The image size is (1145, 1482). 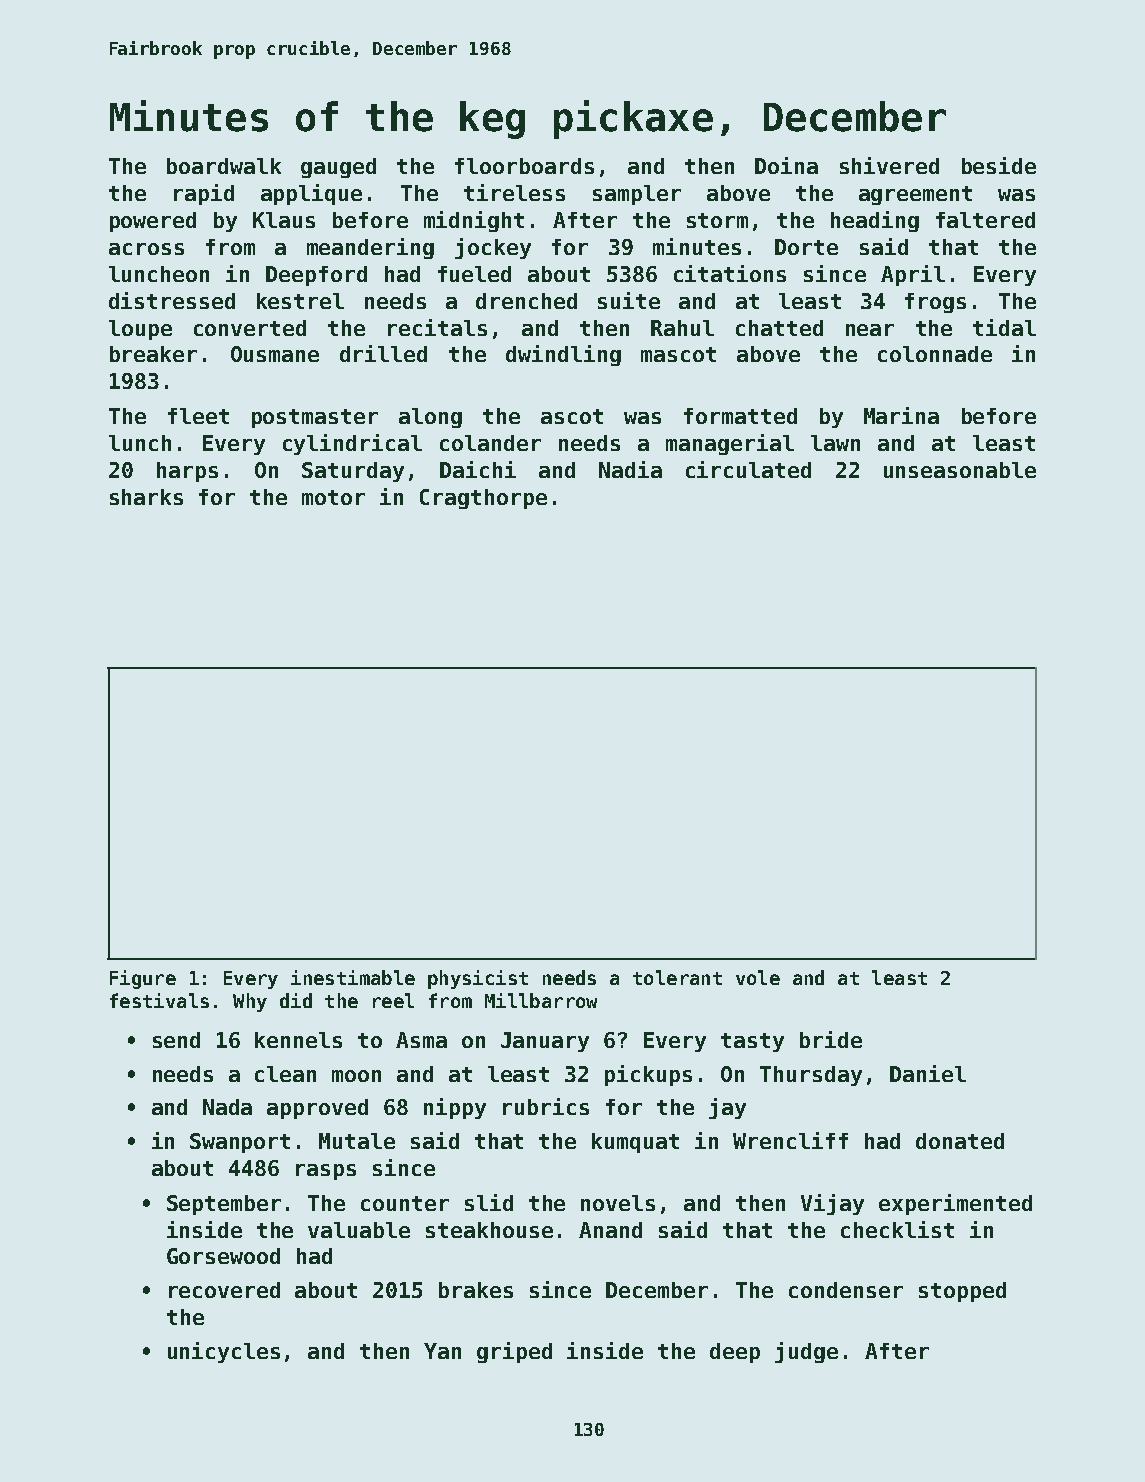 What do you see at coordinates (224, 166) in the screenshot?
I see `boardwalk` at bounding box center [224, 166].
